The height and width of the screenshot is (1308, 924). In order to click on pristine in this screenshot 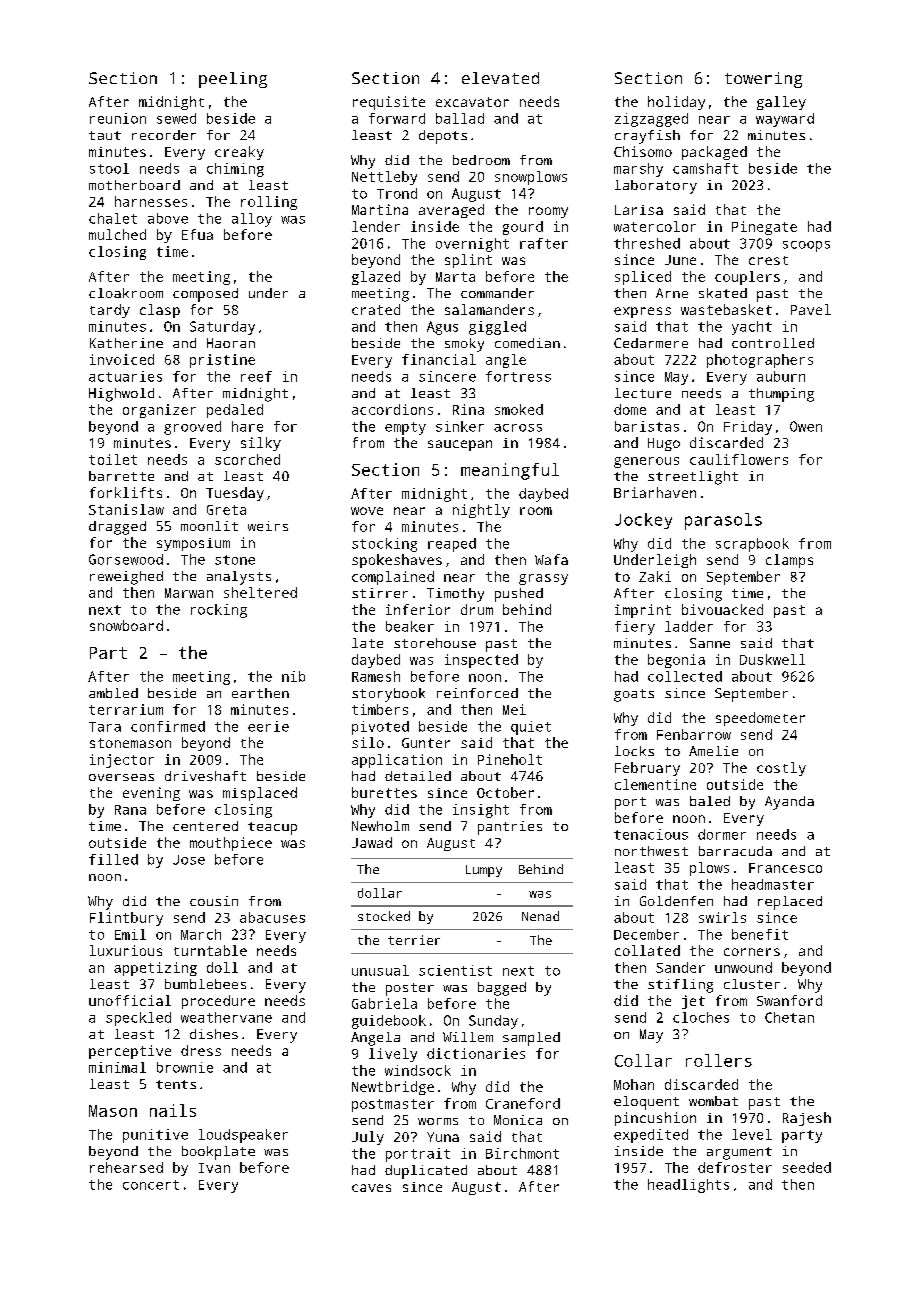, I will do `click(222, 361)`.
